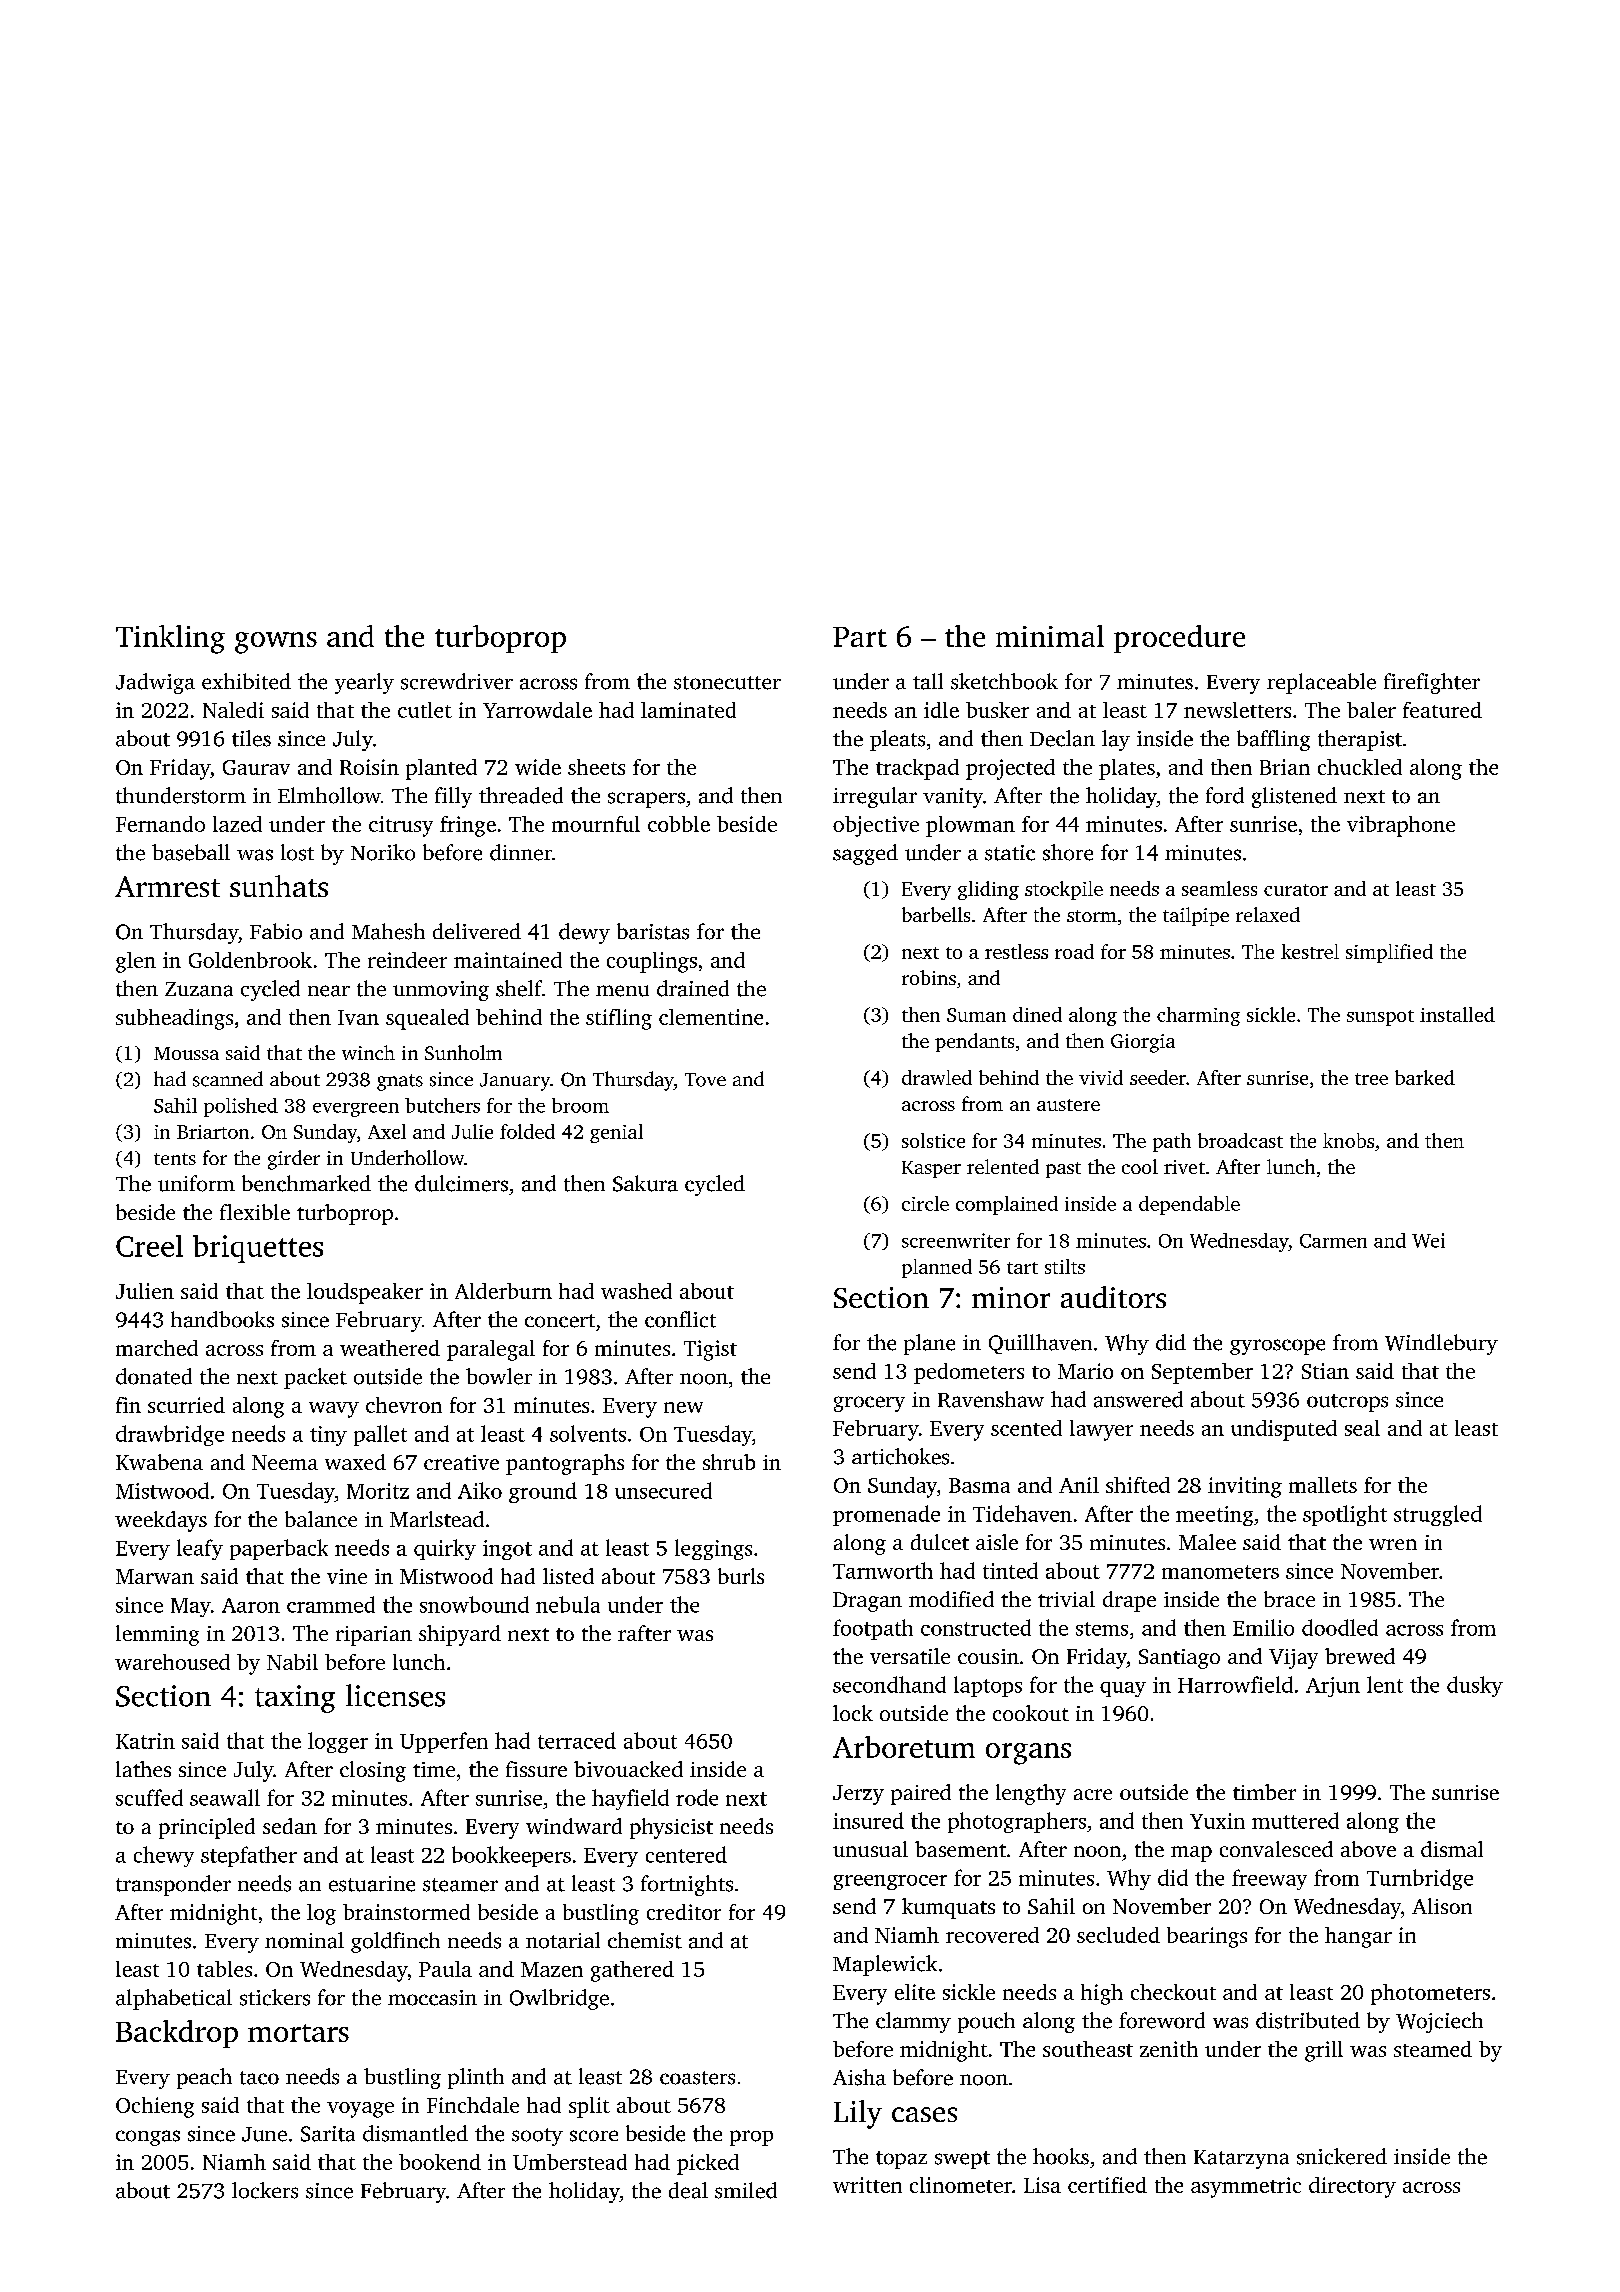 The image size is (1620, 2292). I want to click on Sunholm, so click(463, 1052).
